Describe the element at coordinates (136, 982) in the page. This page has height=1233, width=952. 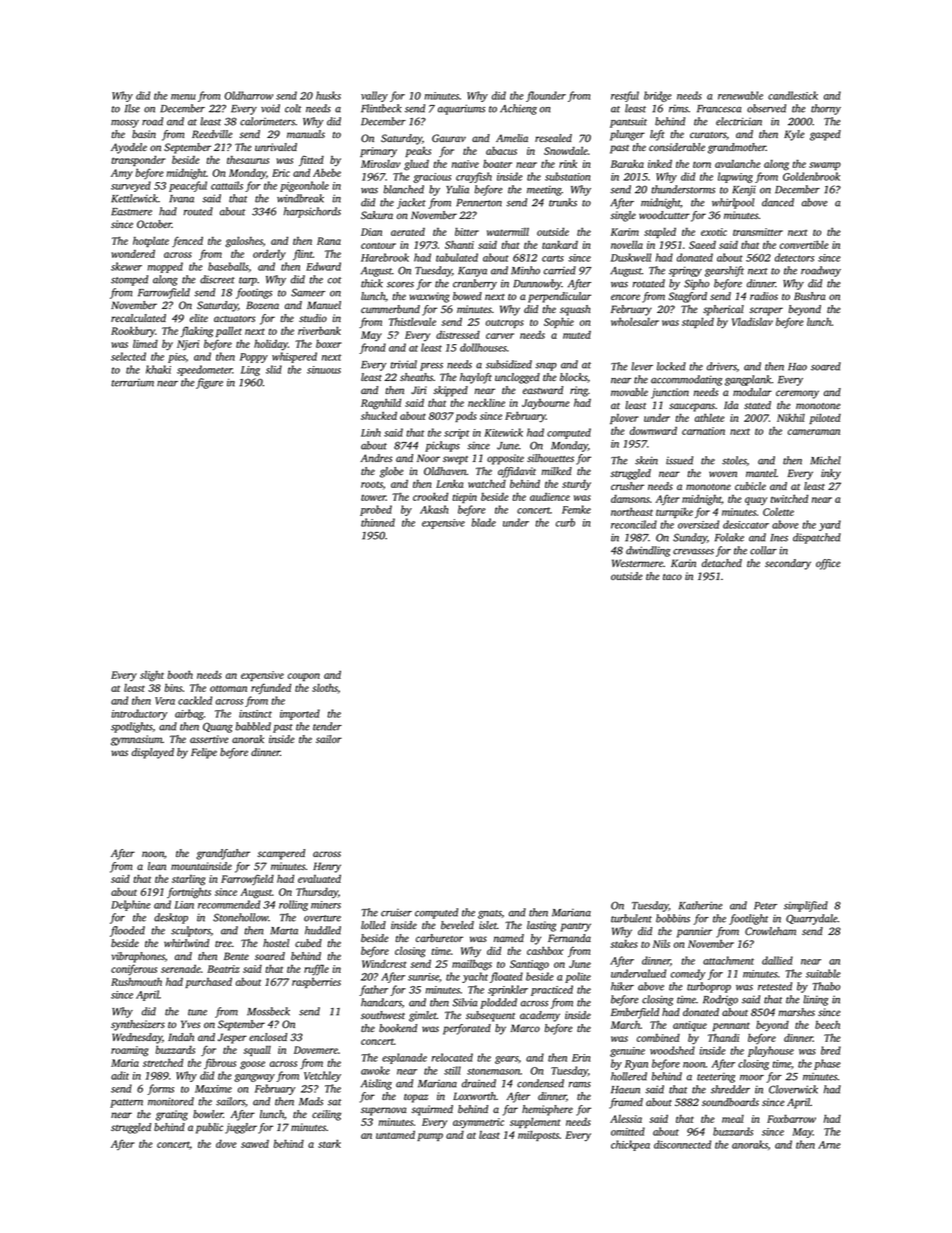
I see `Rushmouth` at that location.
